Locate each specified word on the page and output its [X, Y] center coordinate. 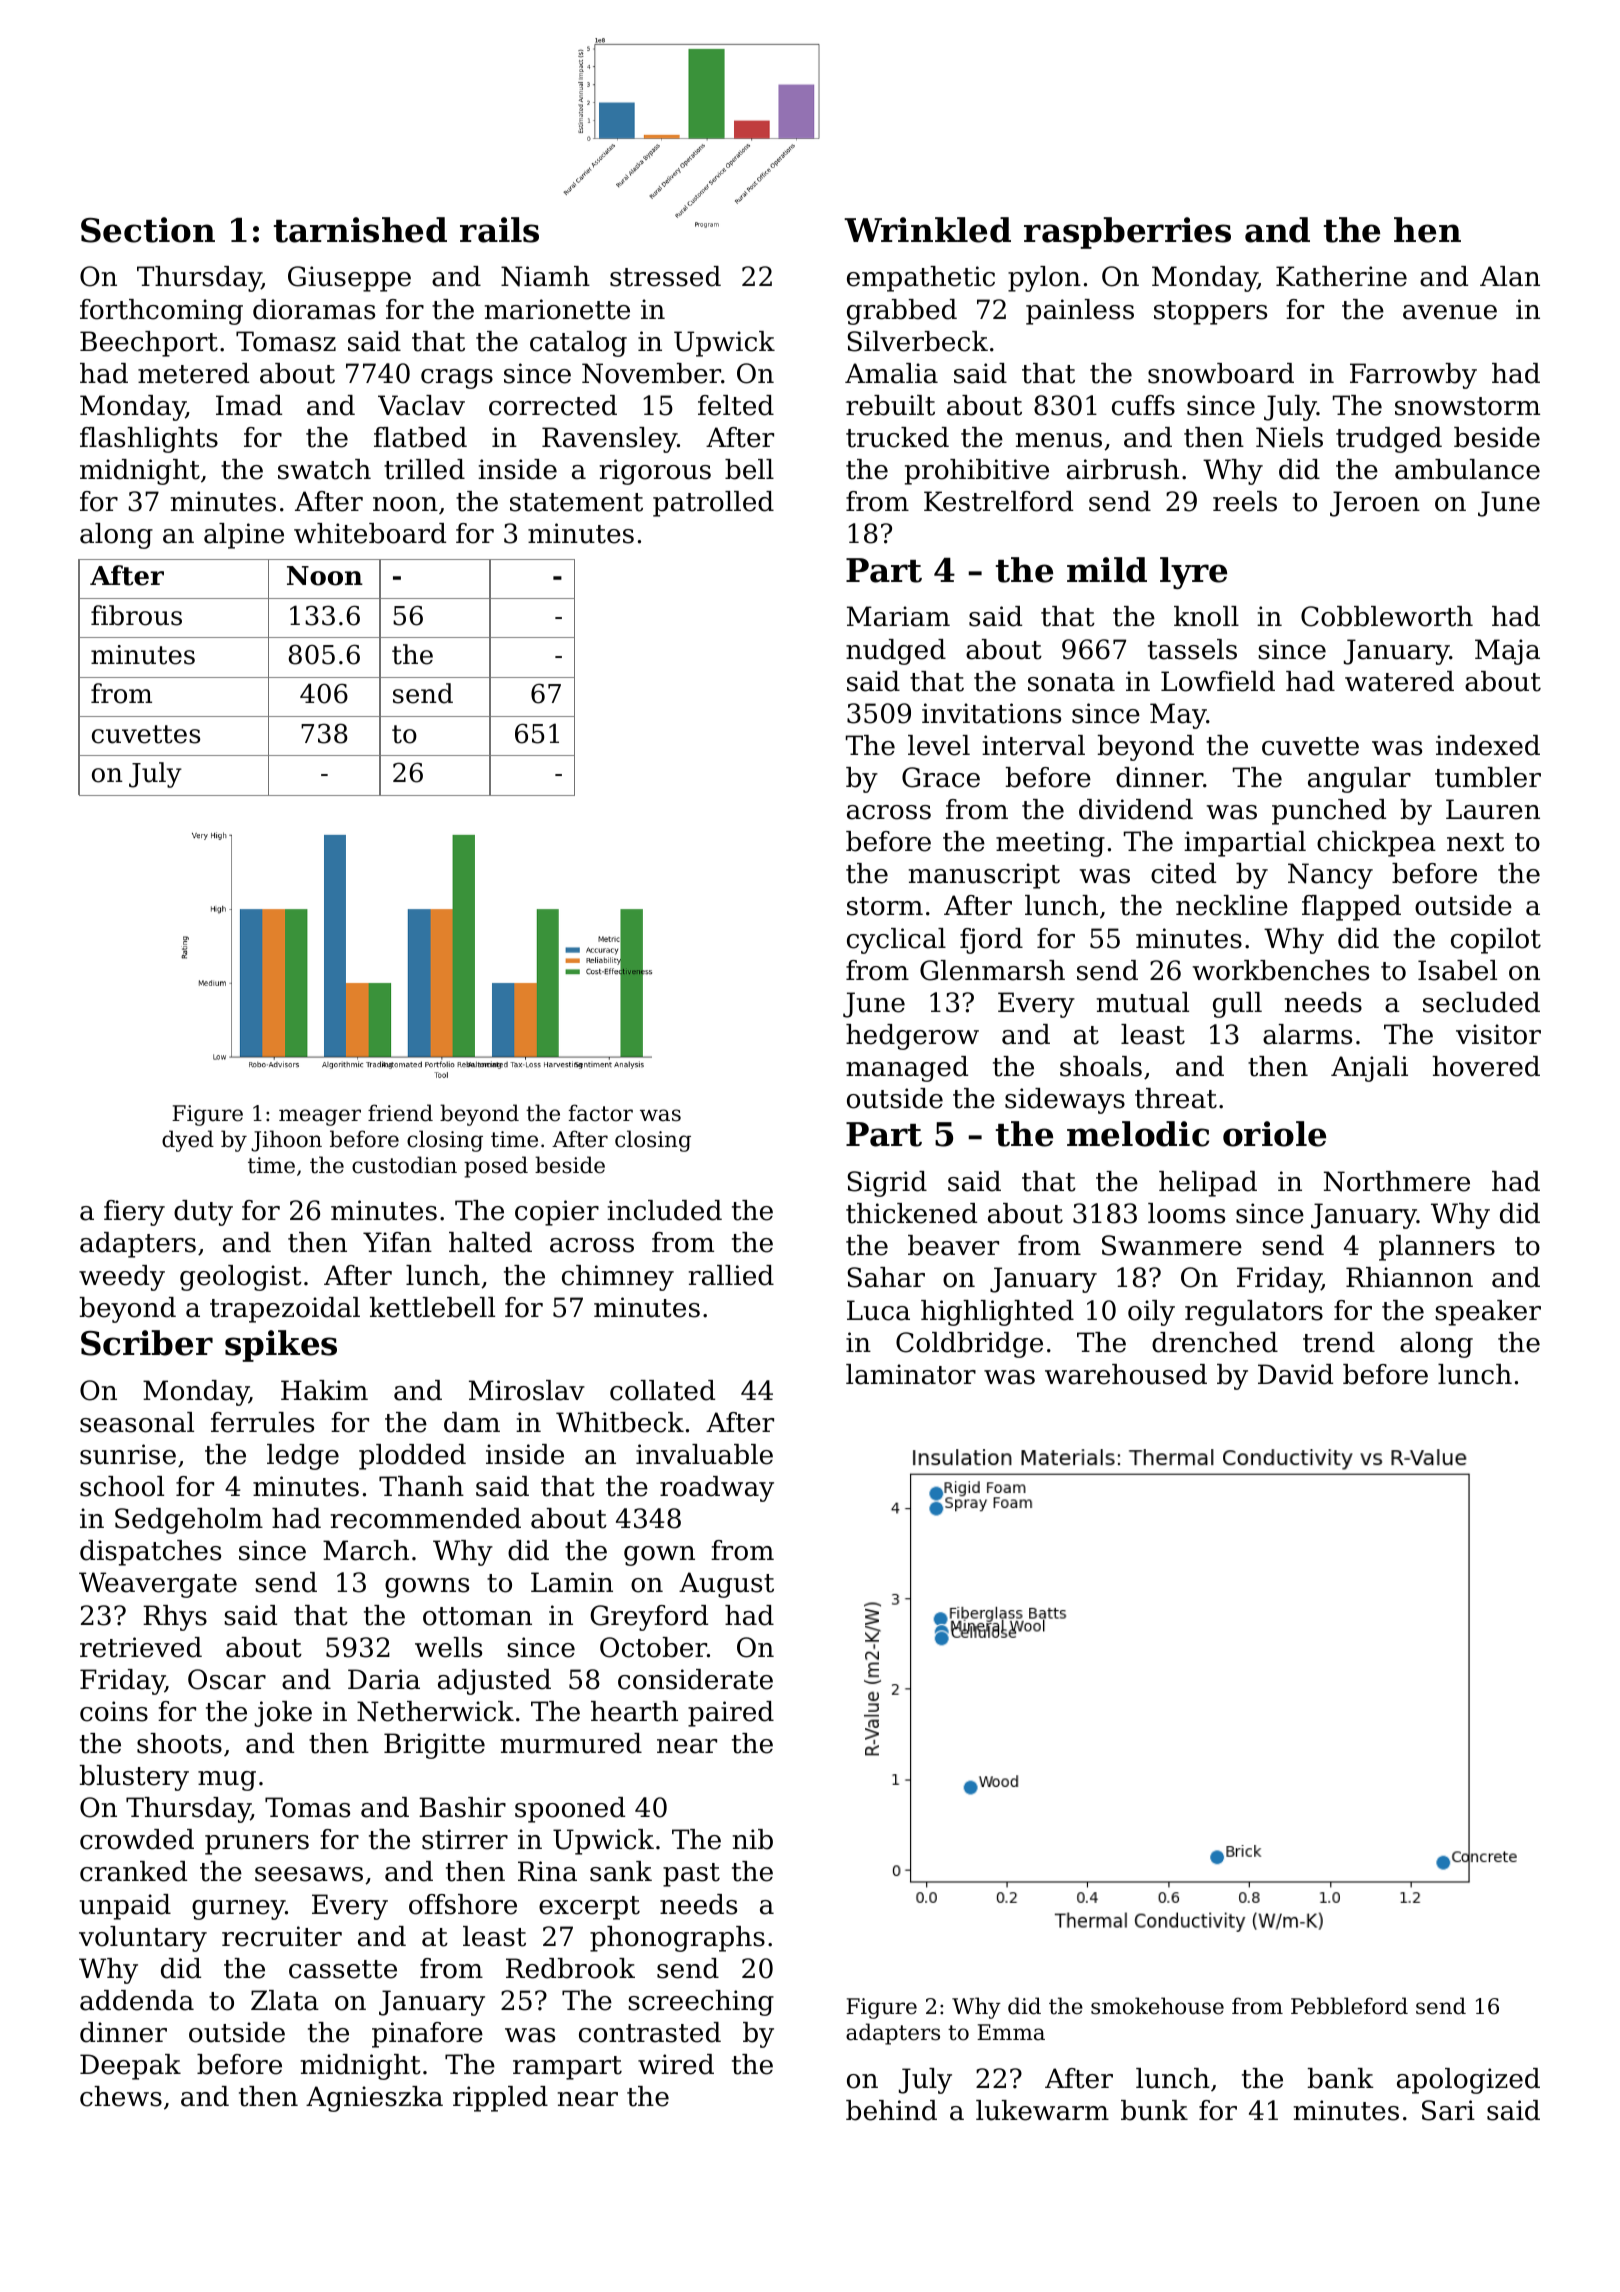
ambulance [1467, 469]
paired [731, 1714]
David [1295, 1374]
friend [400, 1113]
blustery [134, 1778]
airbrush [1123, 469]
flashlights [149, 440]
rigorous [655, 472]
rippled [500, 2099]
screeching [701, 2003]
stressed [665, 276]
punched [1329, 812]
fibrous [136, 615]
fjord [991, 941]
